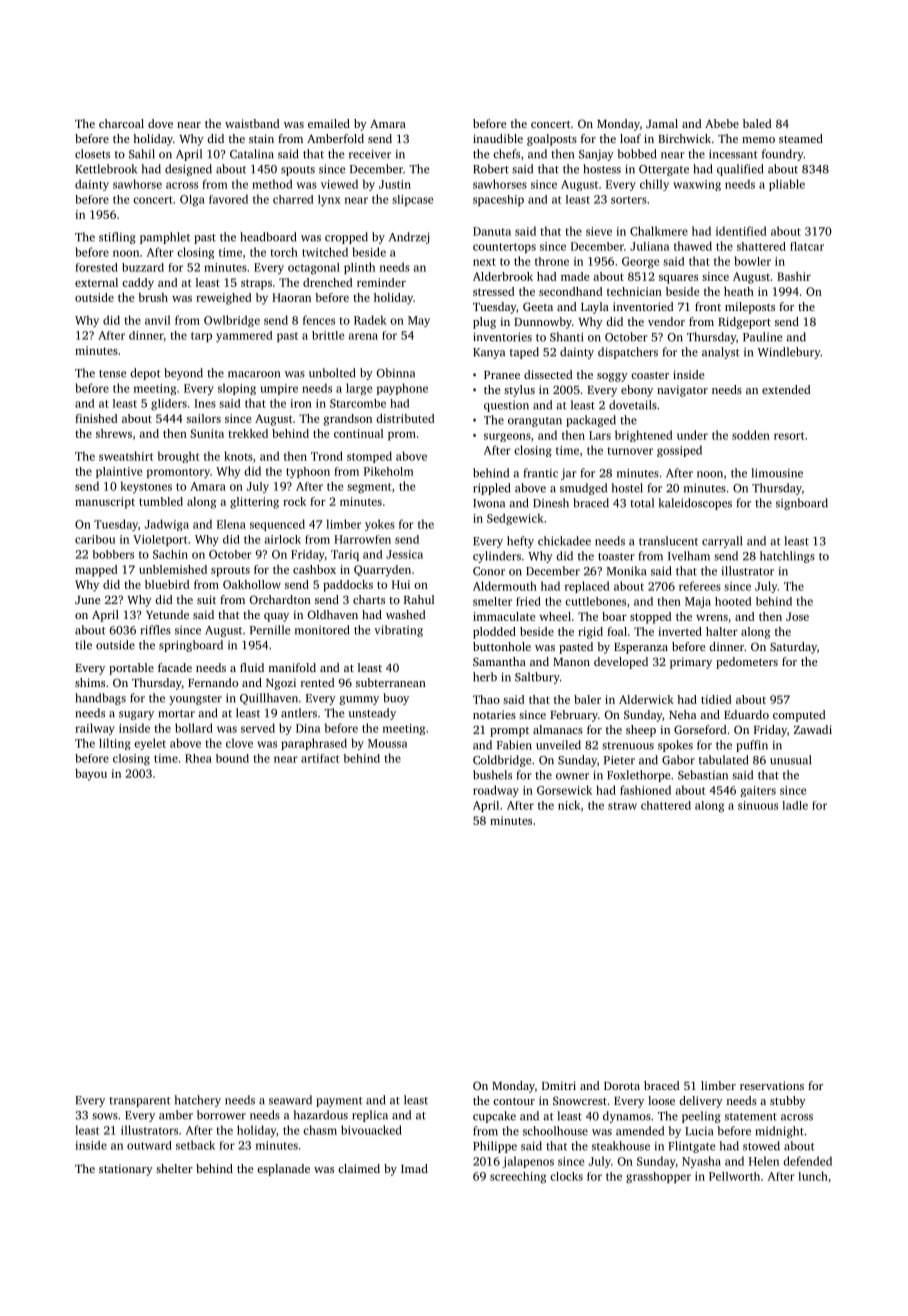 This image has width=908, height=1316. I want to click on baled, so click(757, 123).
